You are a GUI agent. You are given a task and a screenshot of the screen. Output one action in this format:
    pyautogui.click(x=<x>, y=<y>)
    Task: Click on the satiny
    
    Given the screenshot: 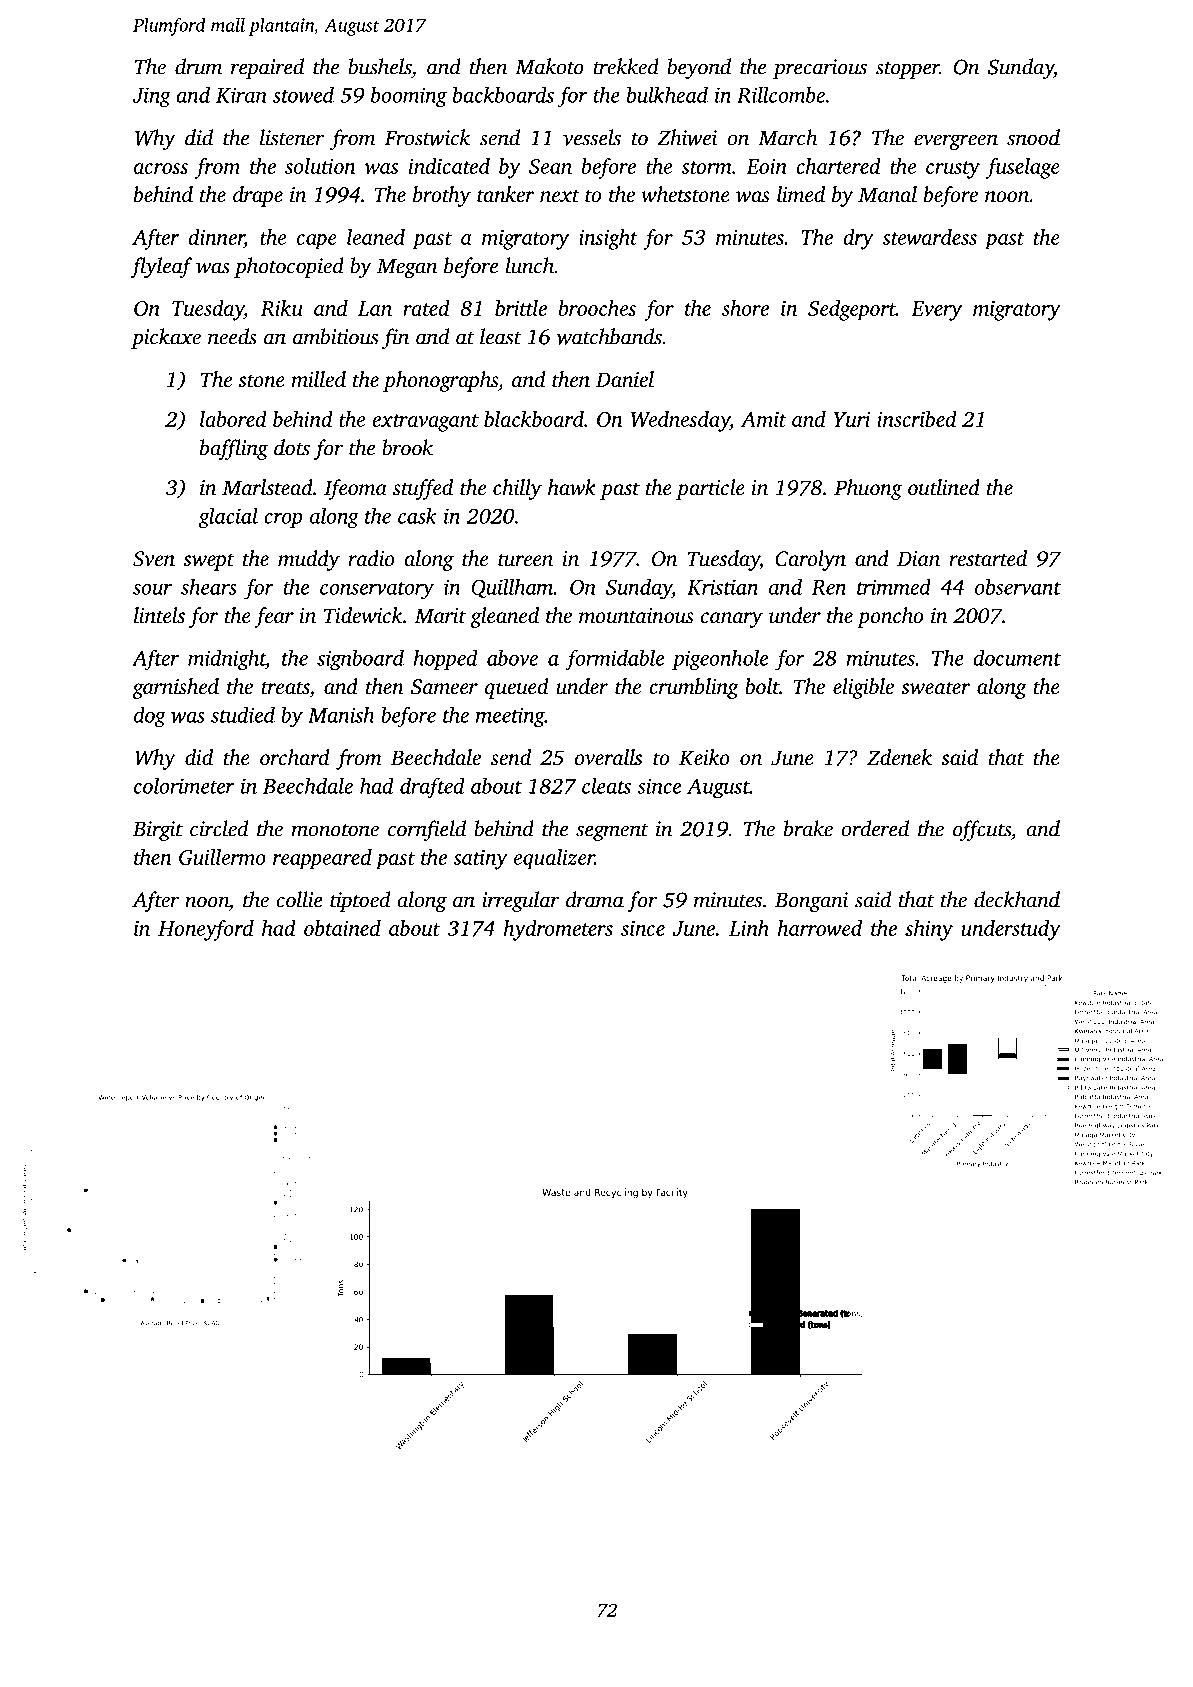 What is the action you would take?
    pyautogui.click(x=480, y=860)
